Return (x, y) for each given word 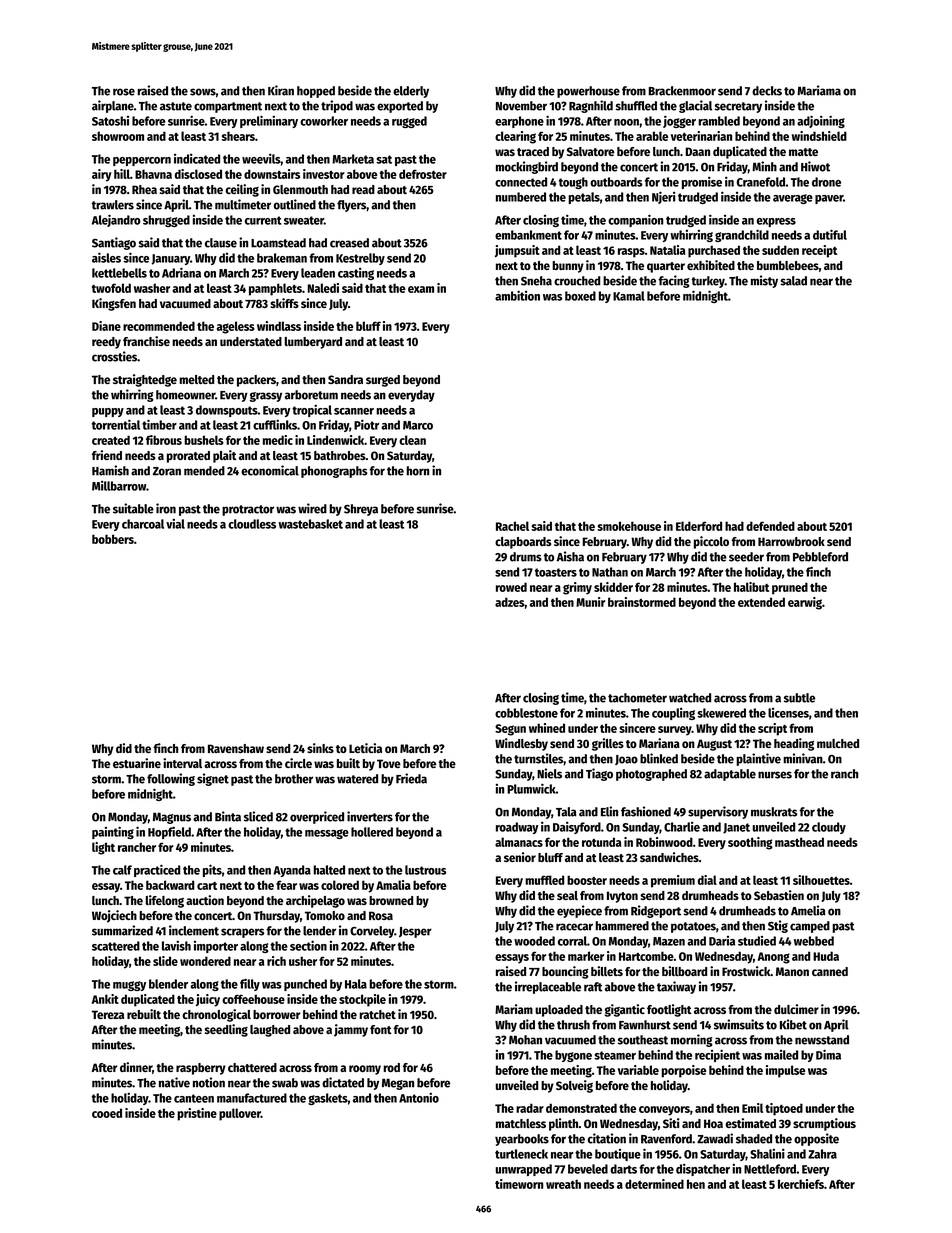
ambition (517, 295)
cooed (107, 1113)
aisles (106, 257)
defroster (423, 174)
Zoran (167, 471)
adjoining (821, 121)
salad (793, 281)
